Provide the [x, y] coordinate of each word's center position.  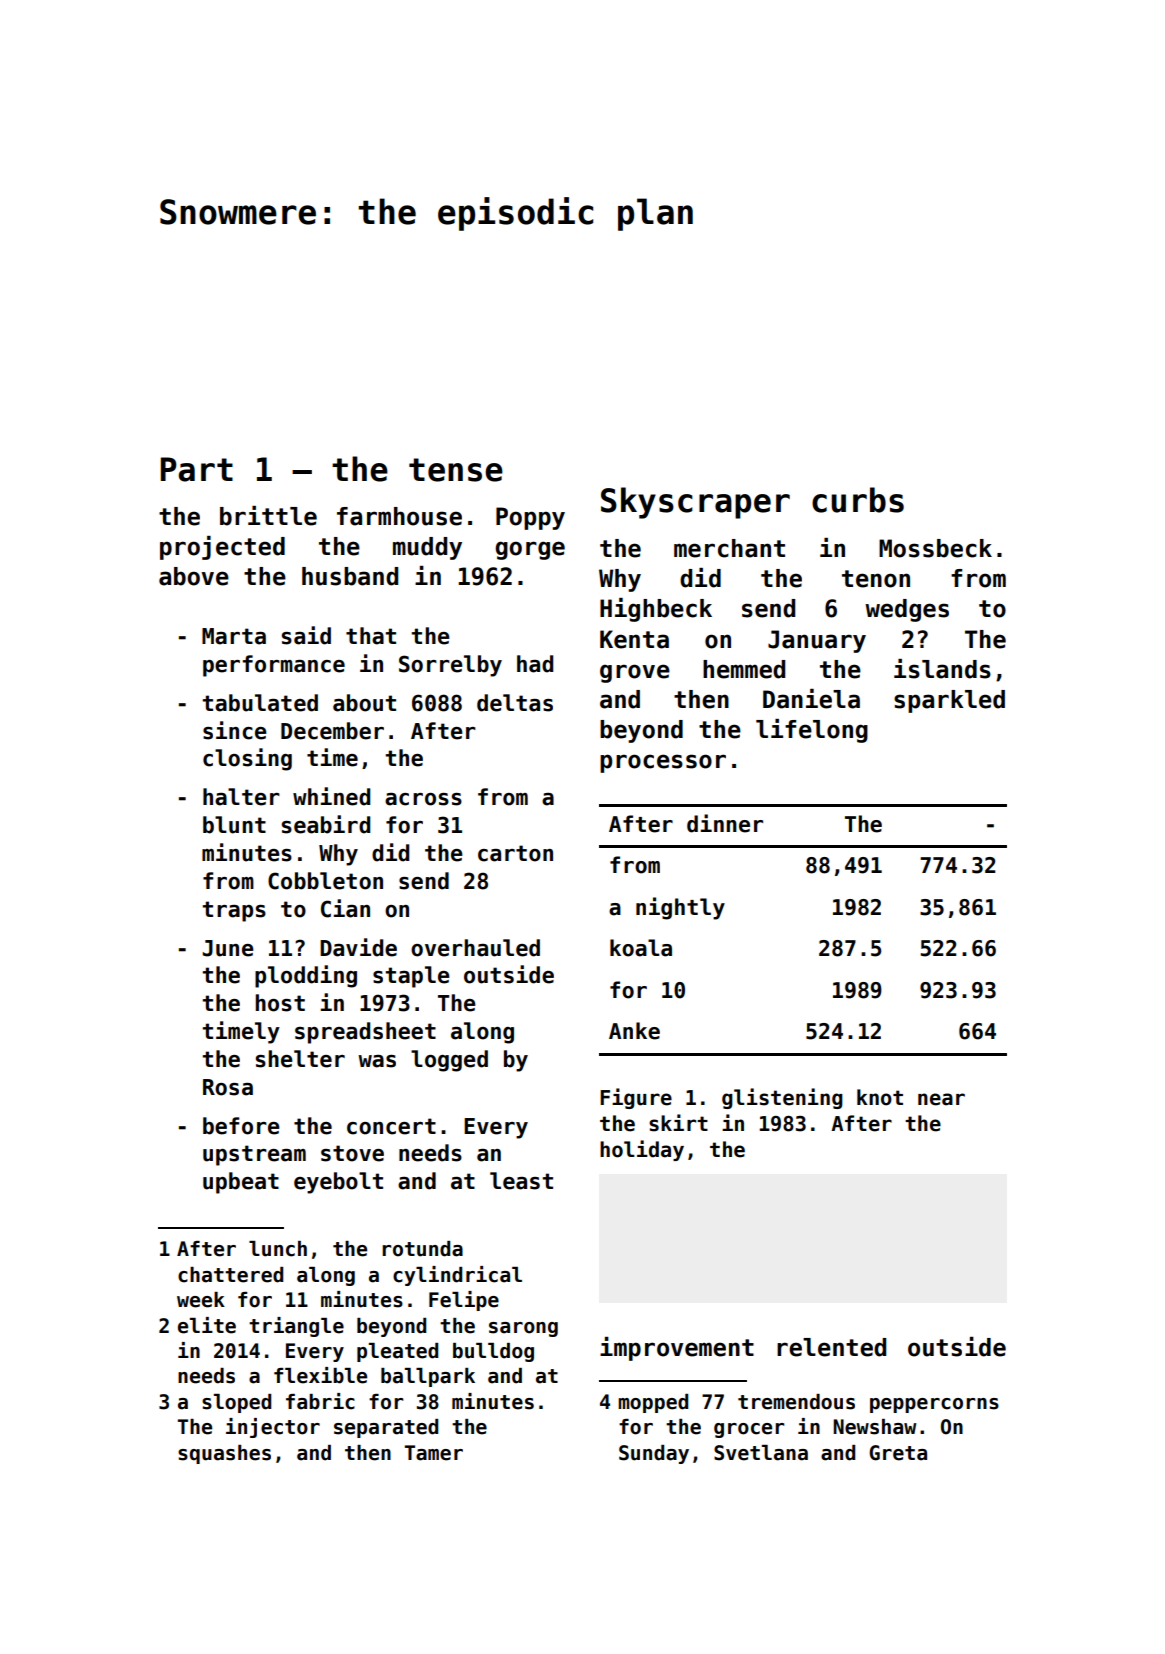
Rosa [228, 1087]
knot [880, 1097]
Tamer [434, 1453]
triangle [296, 1327]
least [521, 1181]
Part [197, 469]
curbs [858, 500]
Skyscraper [695, 503]
